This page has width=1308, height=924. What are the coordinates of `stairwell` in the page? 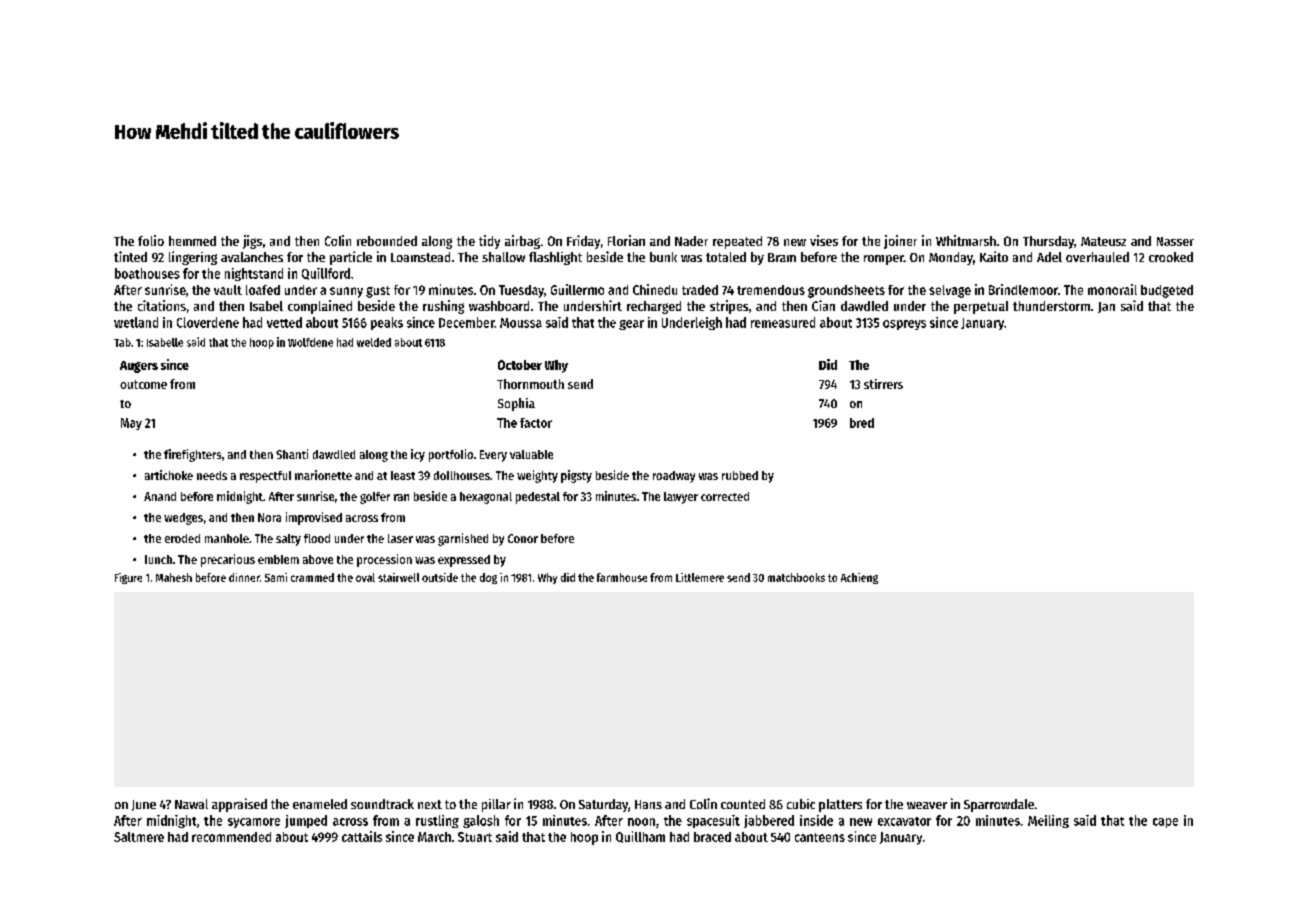 It's located at (398, 577).
